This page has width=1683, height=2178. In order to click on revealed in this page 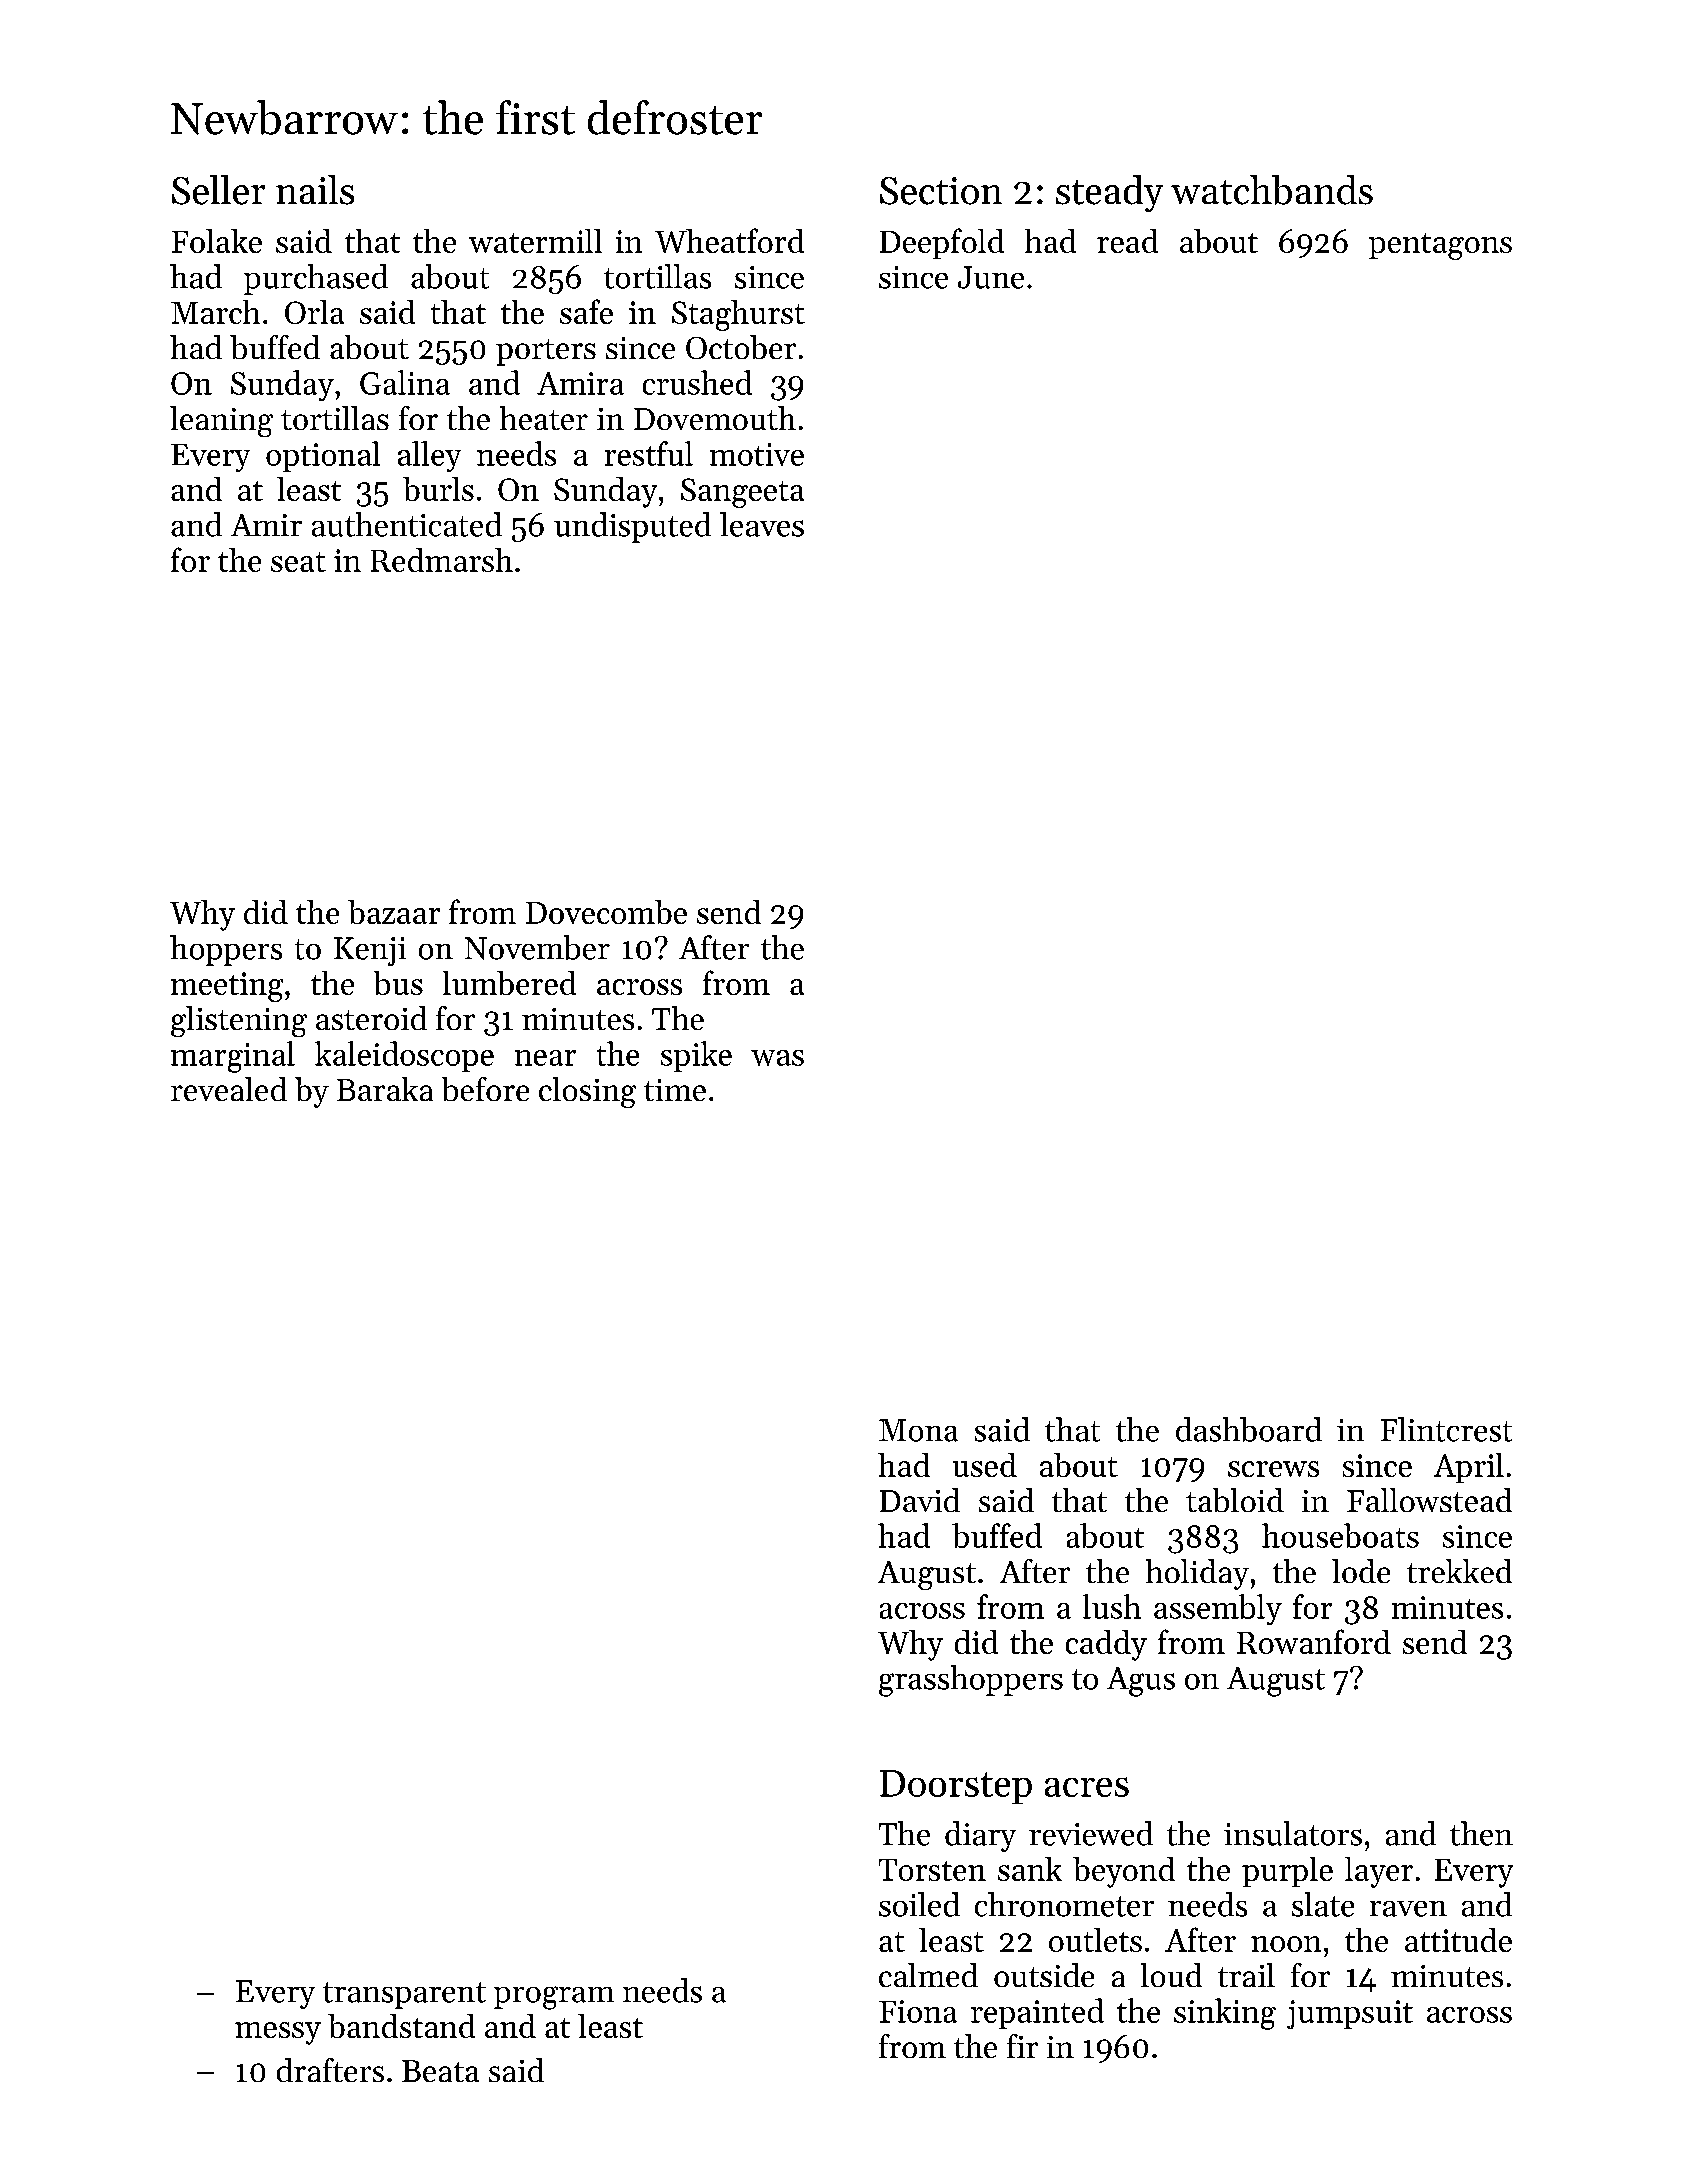, I will do `click(229, 1089)`.
